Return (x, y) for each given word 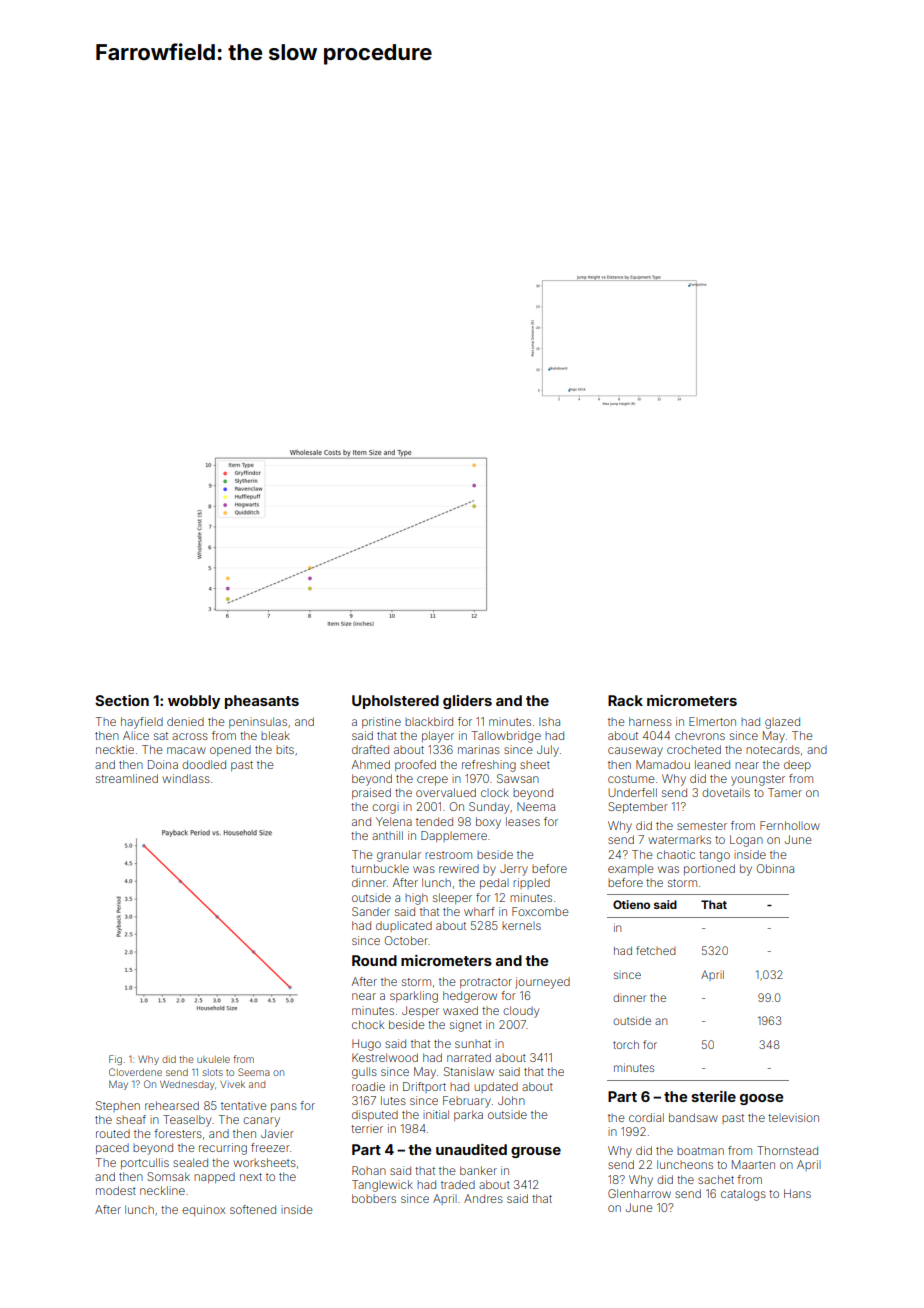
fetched (656, 950)
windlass (186, 778)
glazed (782, 723)
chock (368, 1024)
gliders (467, 702)
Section (122, 700)
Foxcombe (540, 911)
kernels (521, 926)
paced (112, 1148)
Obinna (775, 868)
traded (458, 1184)
